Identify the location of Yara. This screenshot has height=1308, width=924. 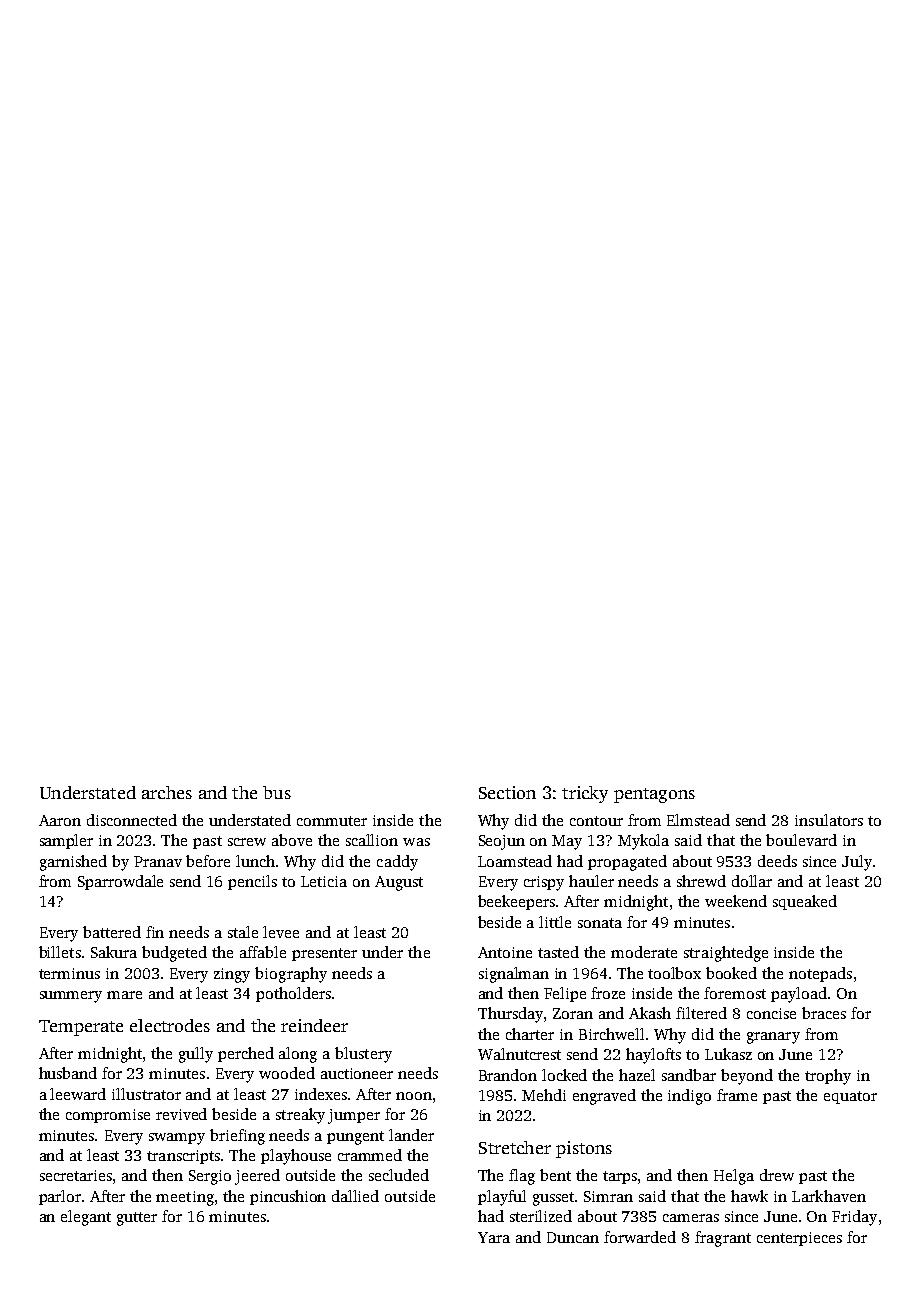
(494, 1237).
